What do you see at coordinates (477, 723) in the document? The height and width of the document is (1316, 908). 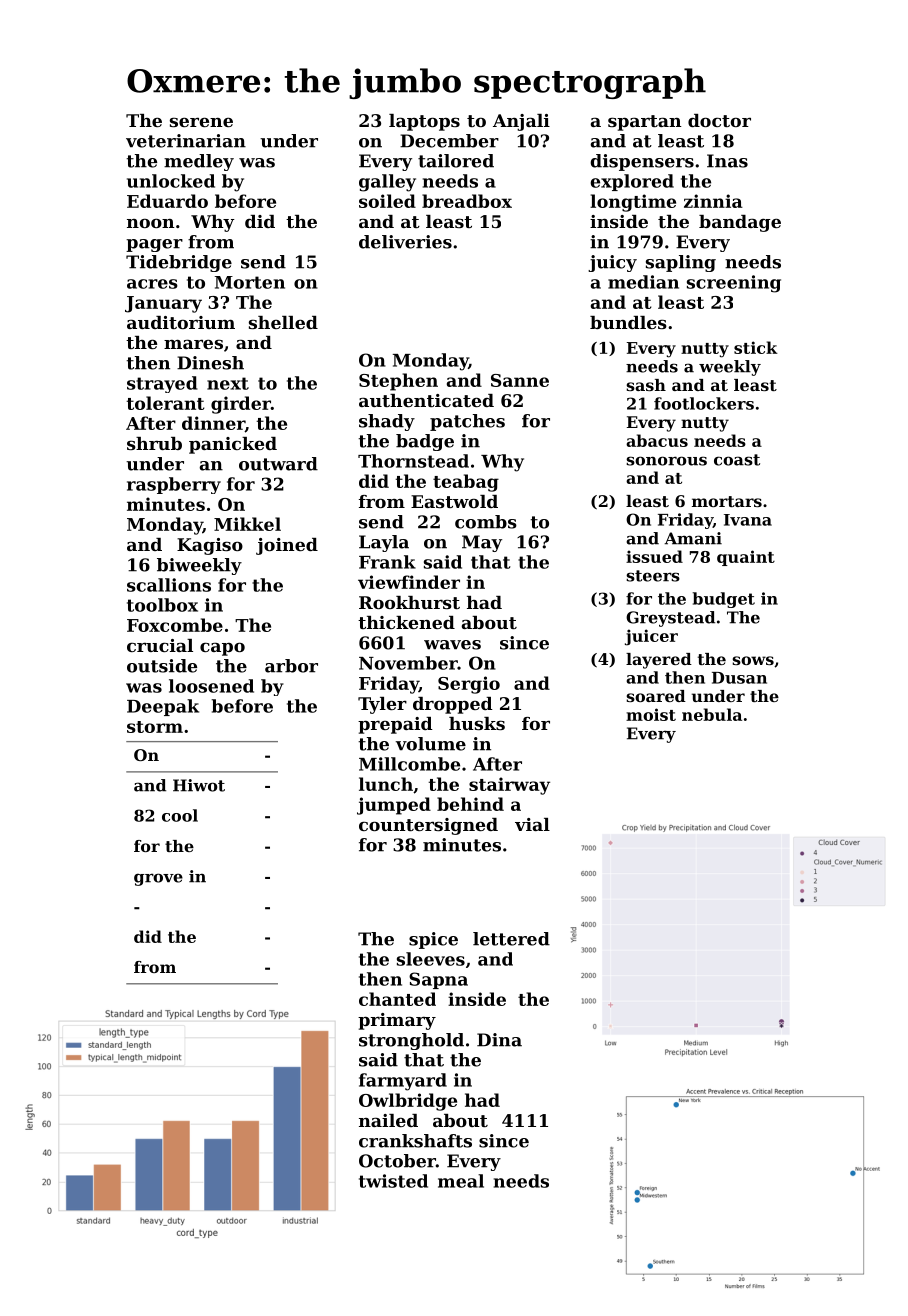 I see `husks` at bounding box center [477, 723].
